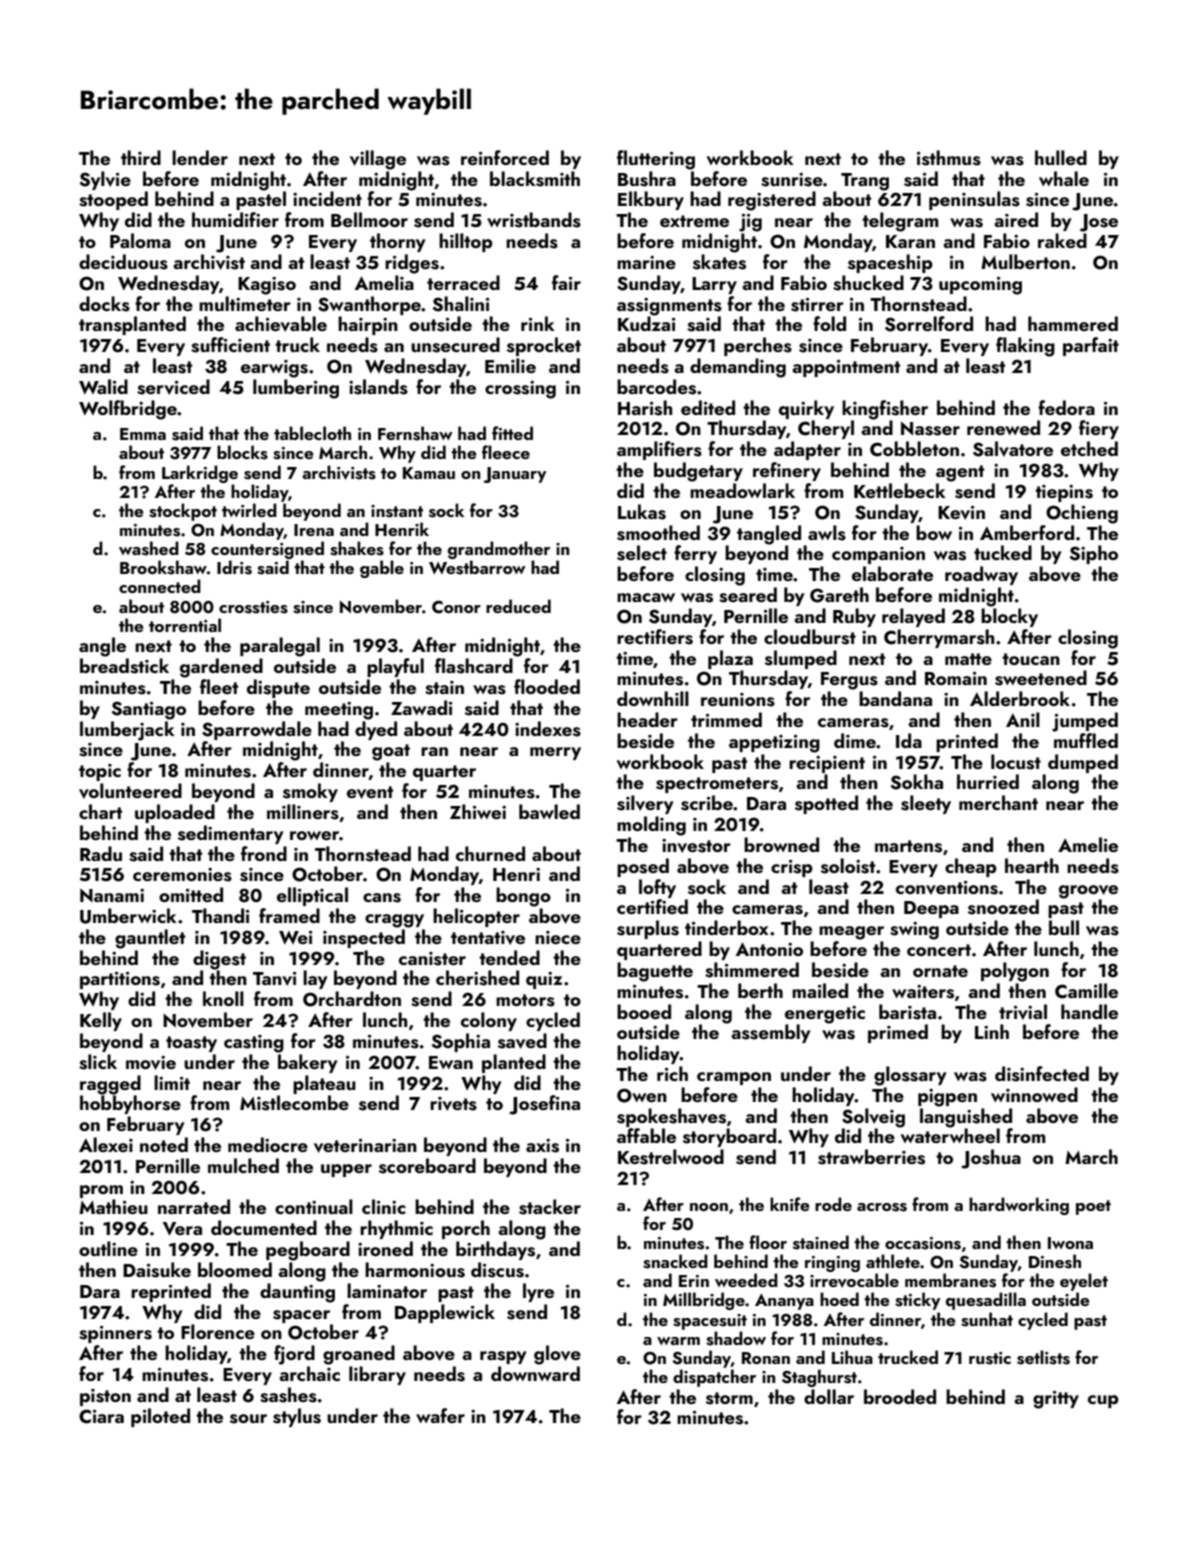 The width and height of the screenshot is (1198, 1550). I want to click on reduced, so click(518, 606).
